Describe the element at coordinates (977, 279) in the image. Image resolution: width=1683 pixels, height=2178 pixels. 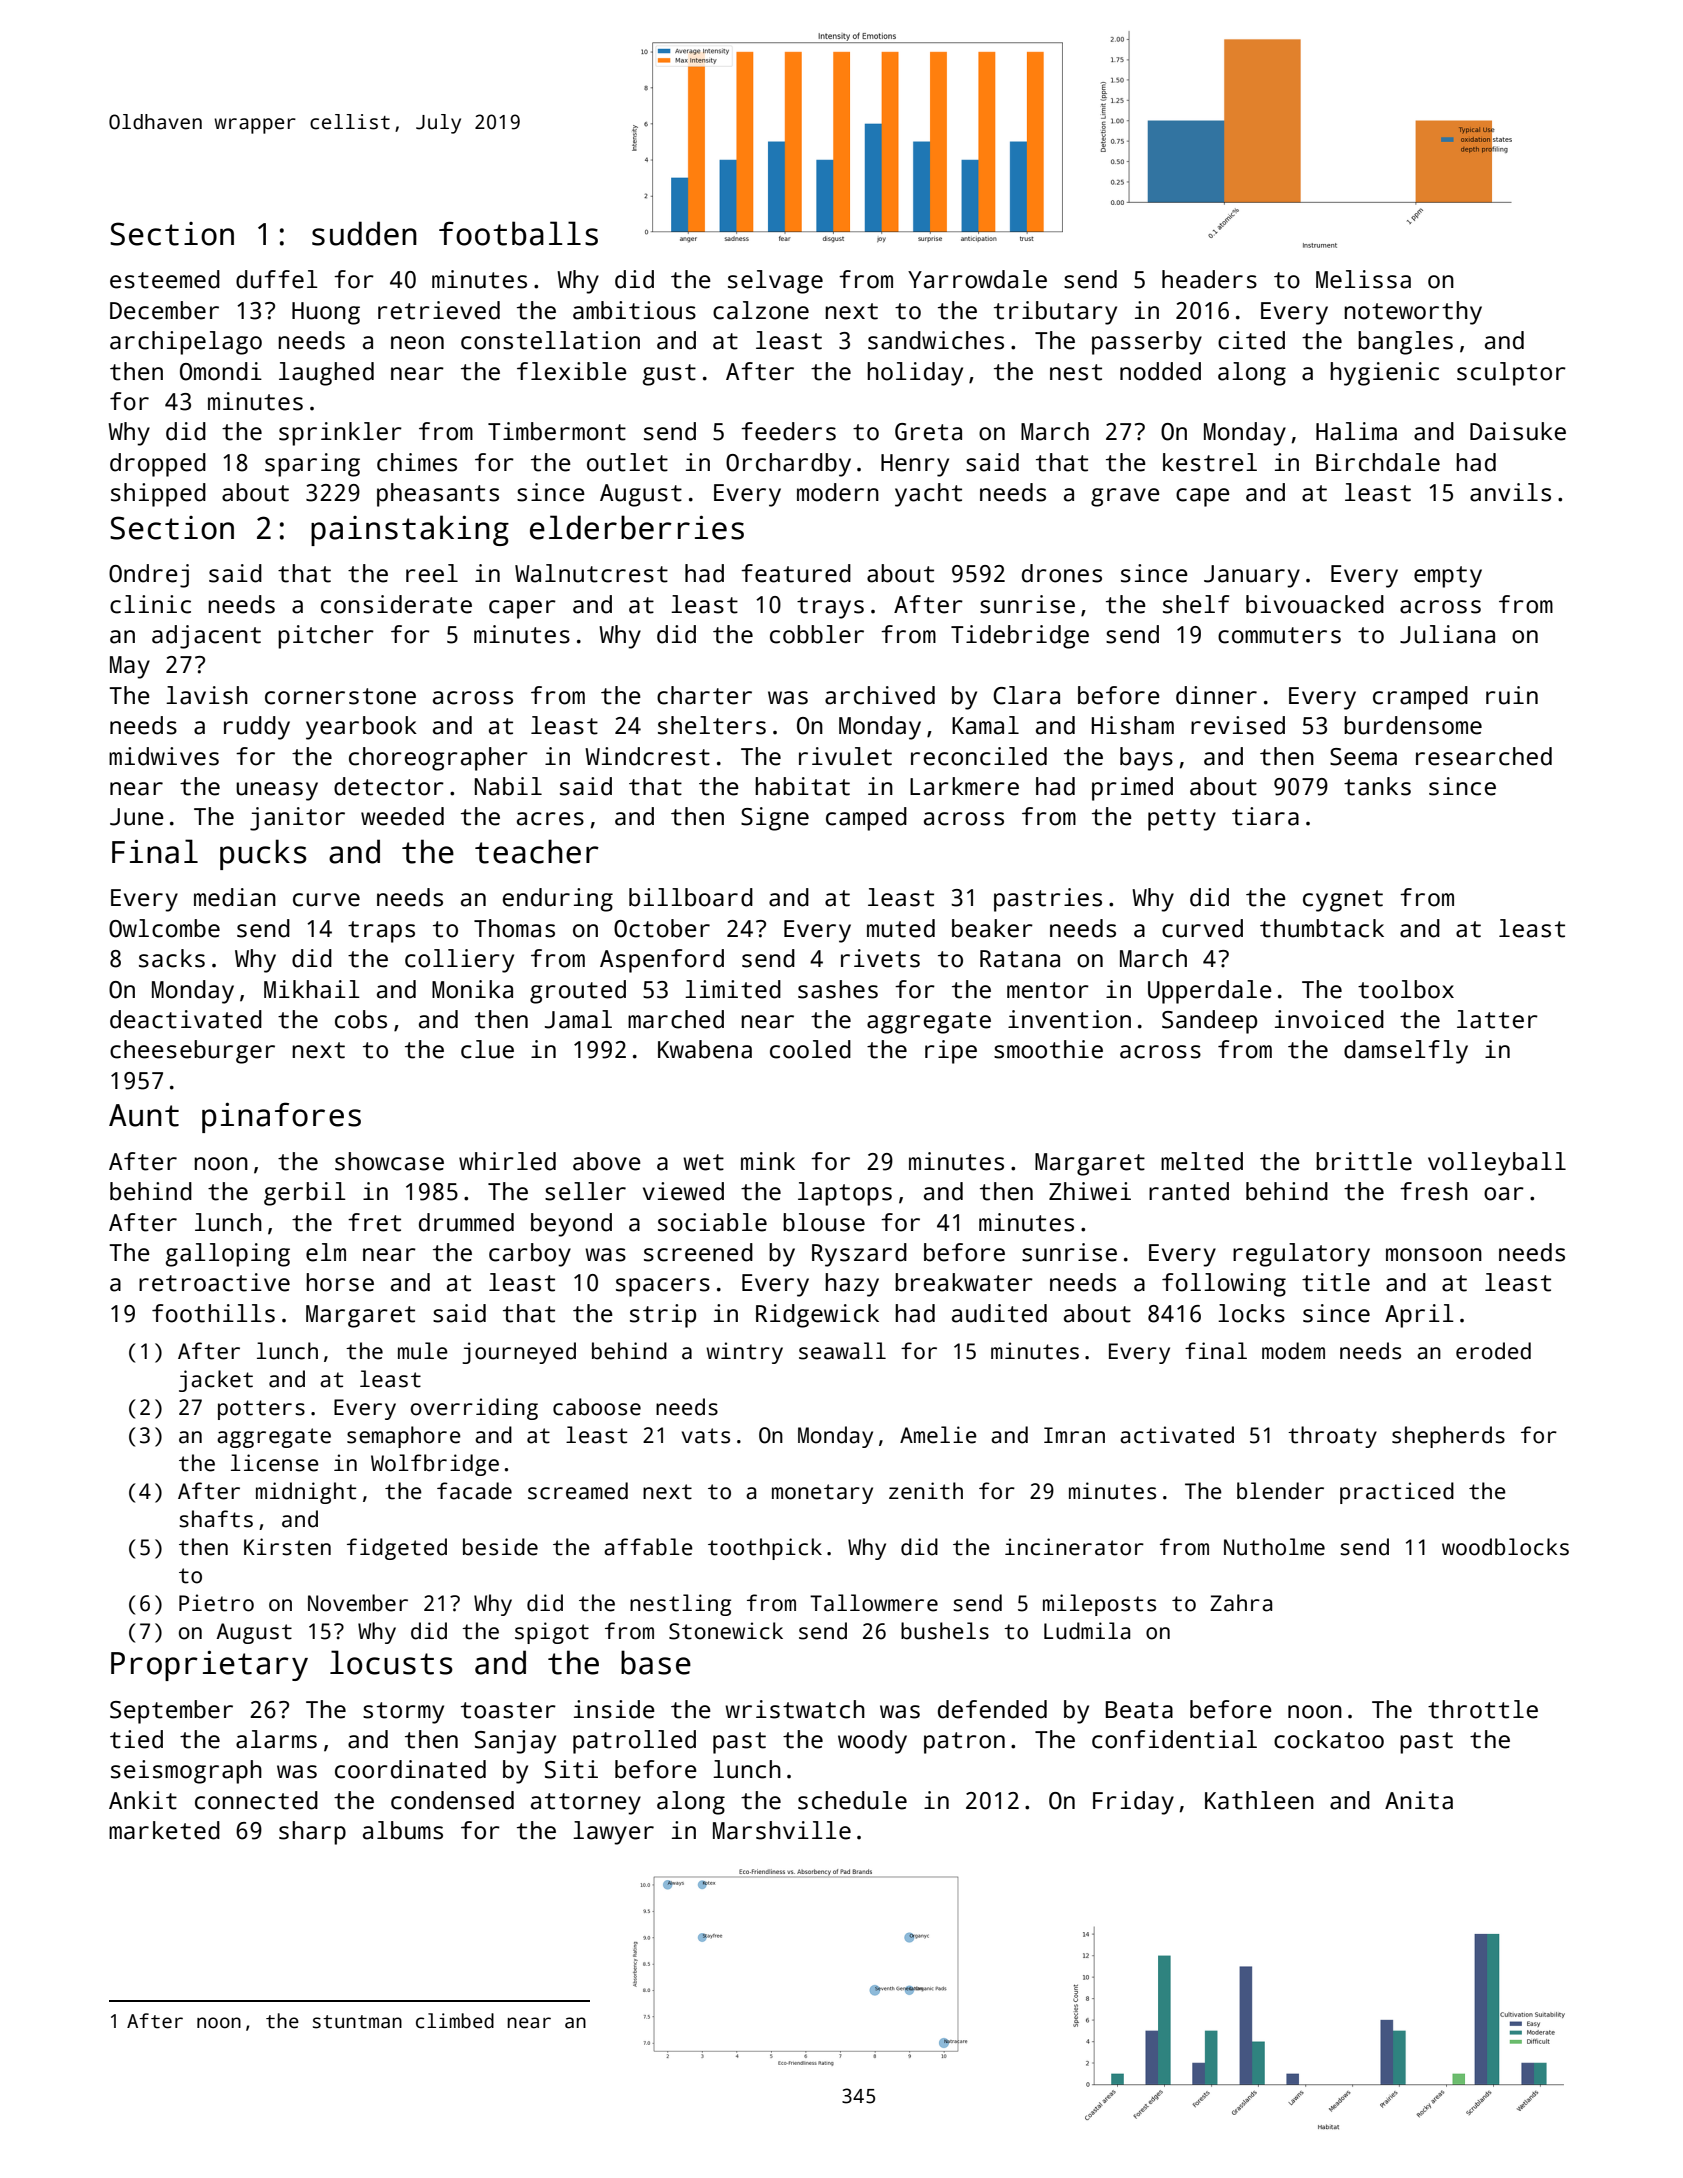
I see `Yarrowdale` at that location.
